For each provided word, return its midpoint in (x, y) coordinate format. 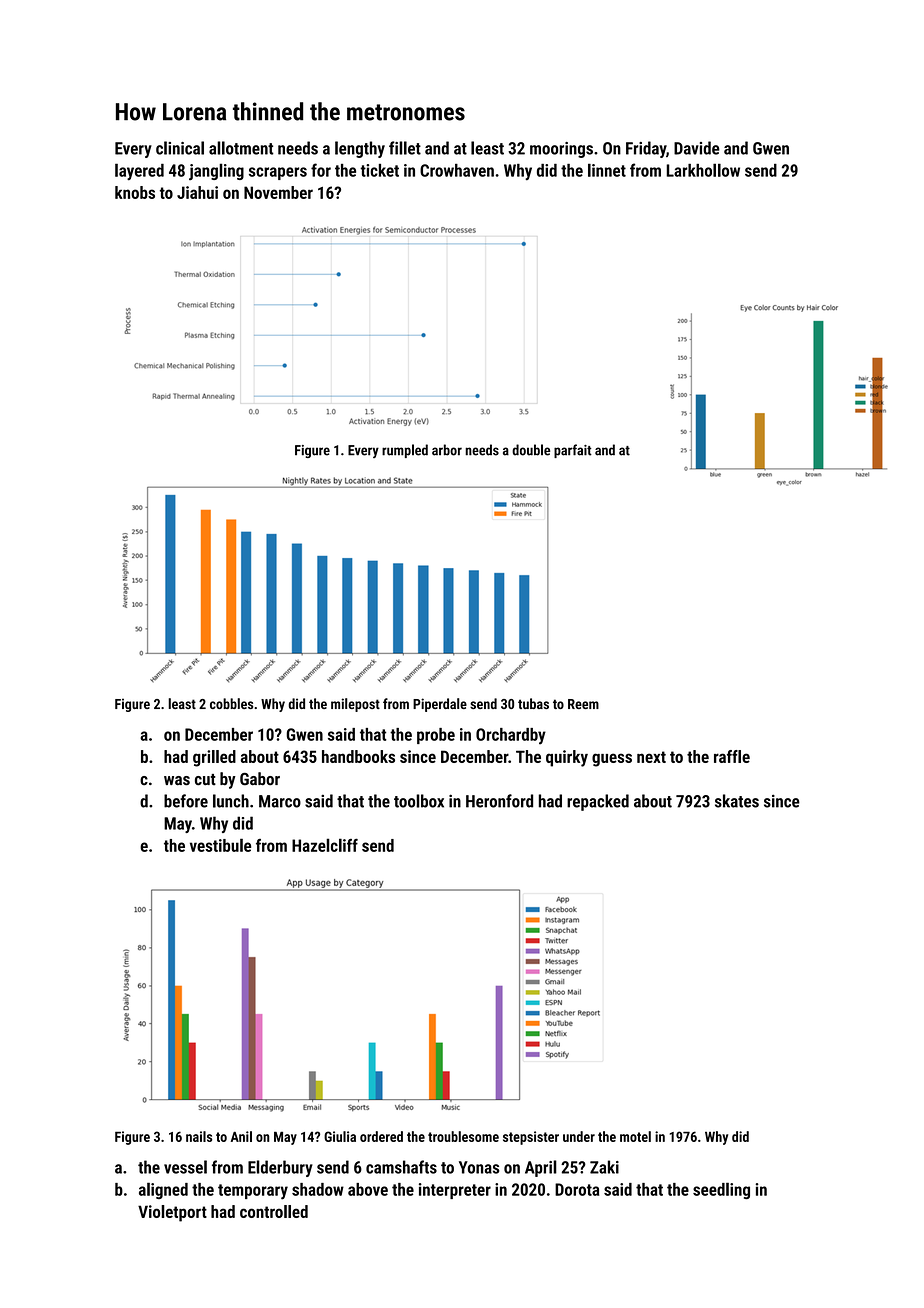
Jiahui (197, 192)
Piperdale (440, 705)
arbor (447, 450)
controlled (274, 1211)
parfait (573, 451)
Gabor (260, 779)
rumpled (405, 451)
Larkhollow (703, 170)
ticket (379, 170)
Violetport (172, 1213)
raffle (732, 756)
